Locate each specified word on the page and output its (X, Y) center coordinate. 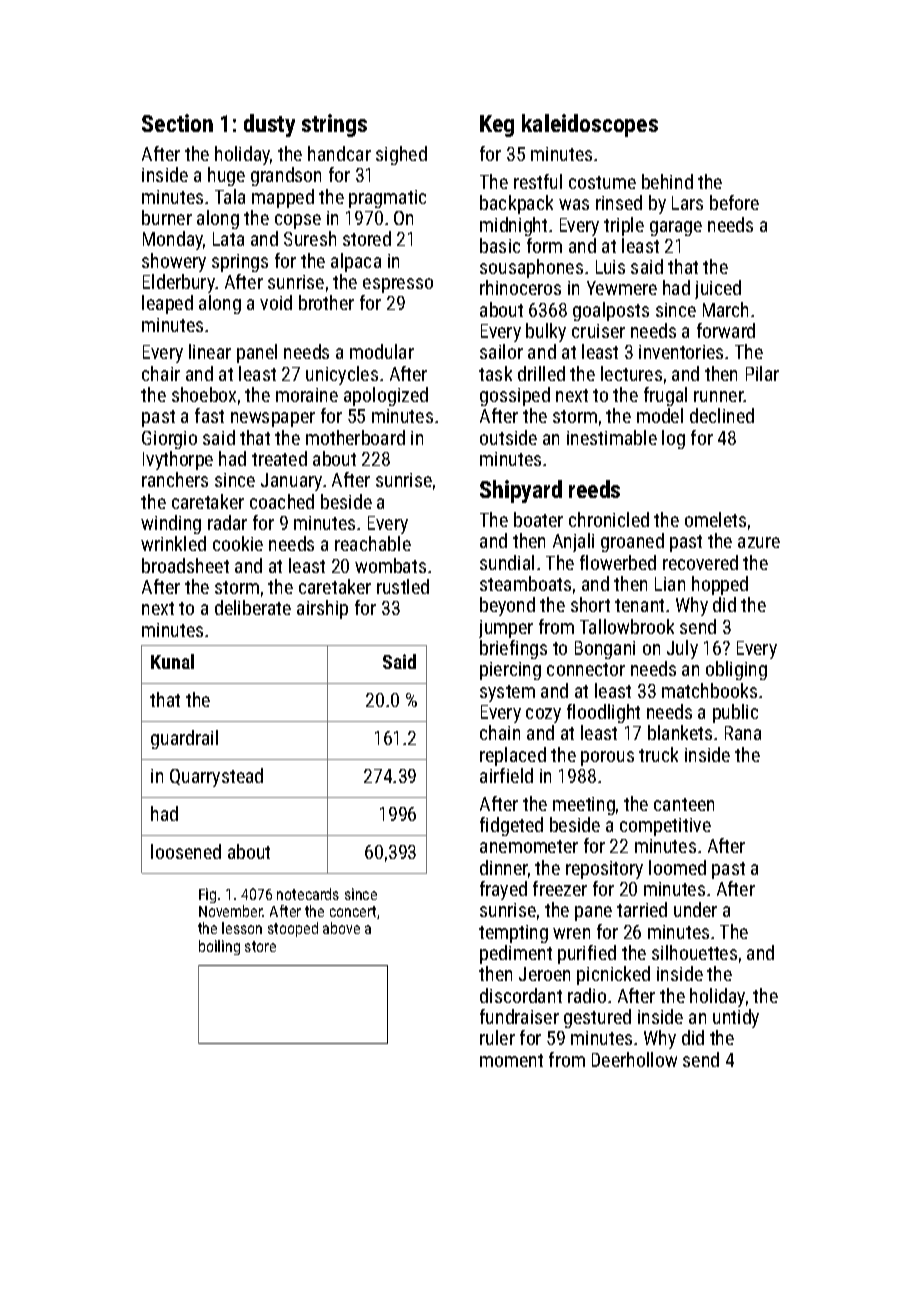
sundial (507, 562)
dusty (269, 125)
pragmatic (387, 199)
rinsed (619, 202)
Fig (207, 895)
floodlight (603, 713)
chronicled (609, 519)
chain (500, 732)
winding (171, 524)
